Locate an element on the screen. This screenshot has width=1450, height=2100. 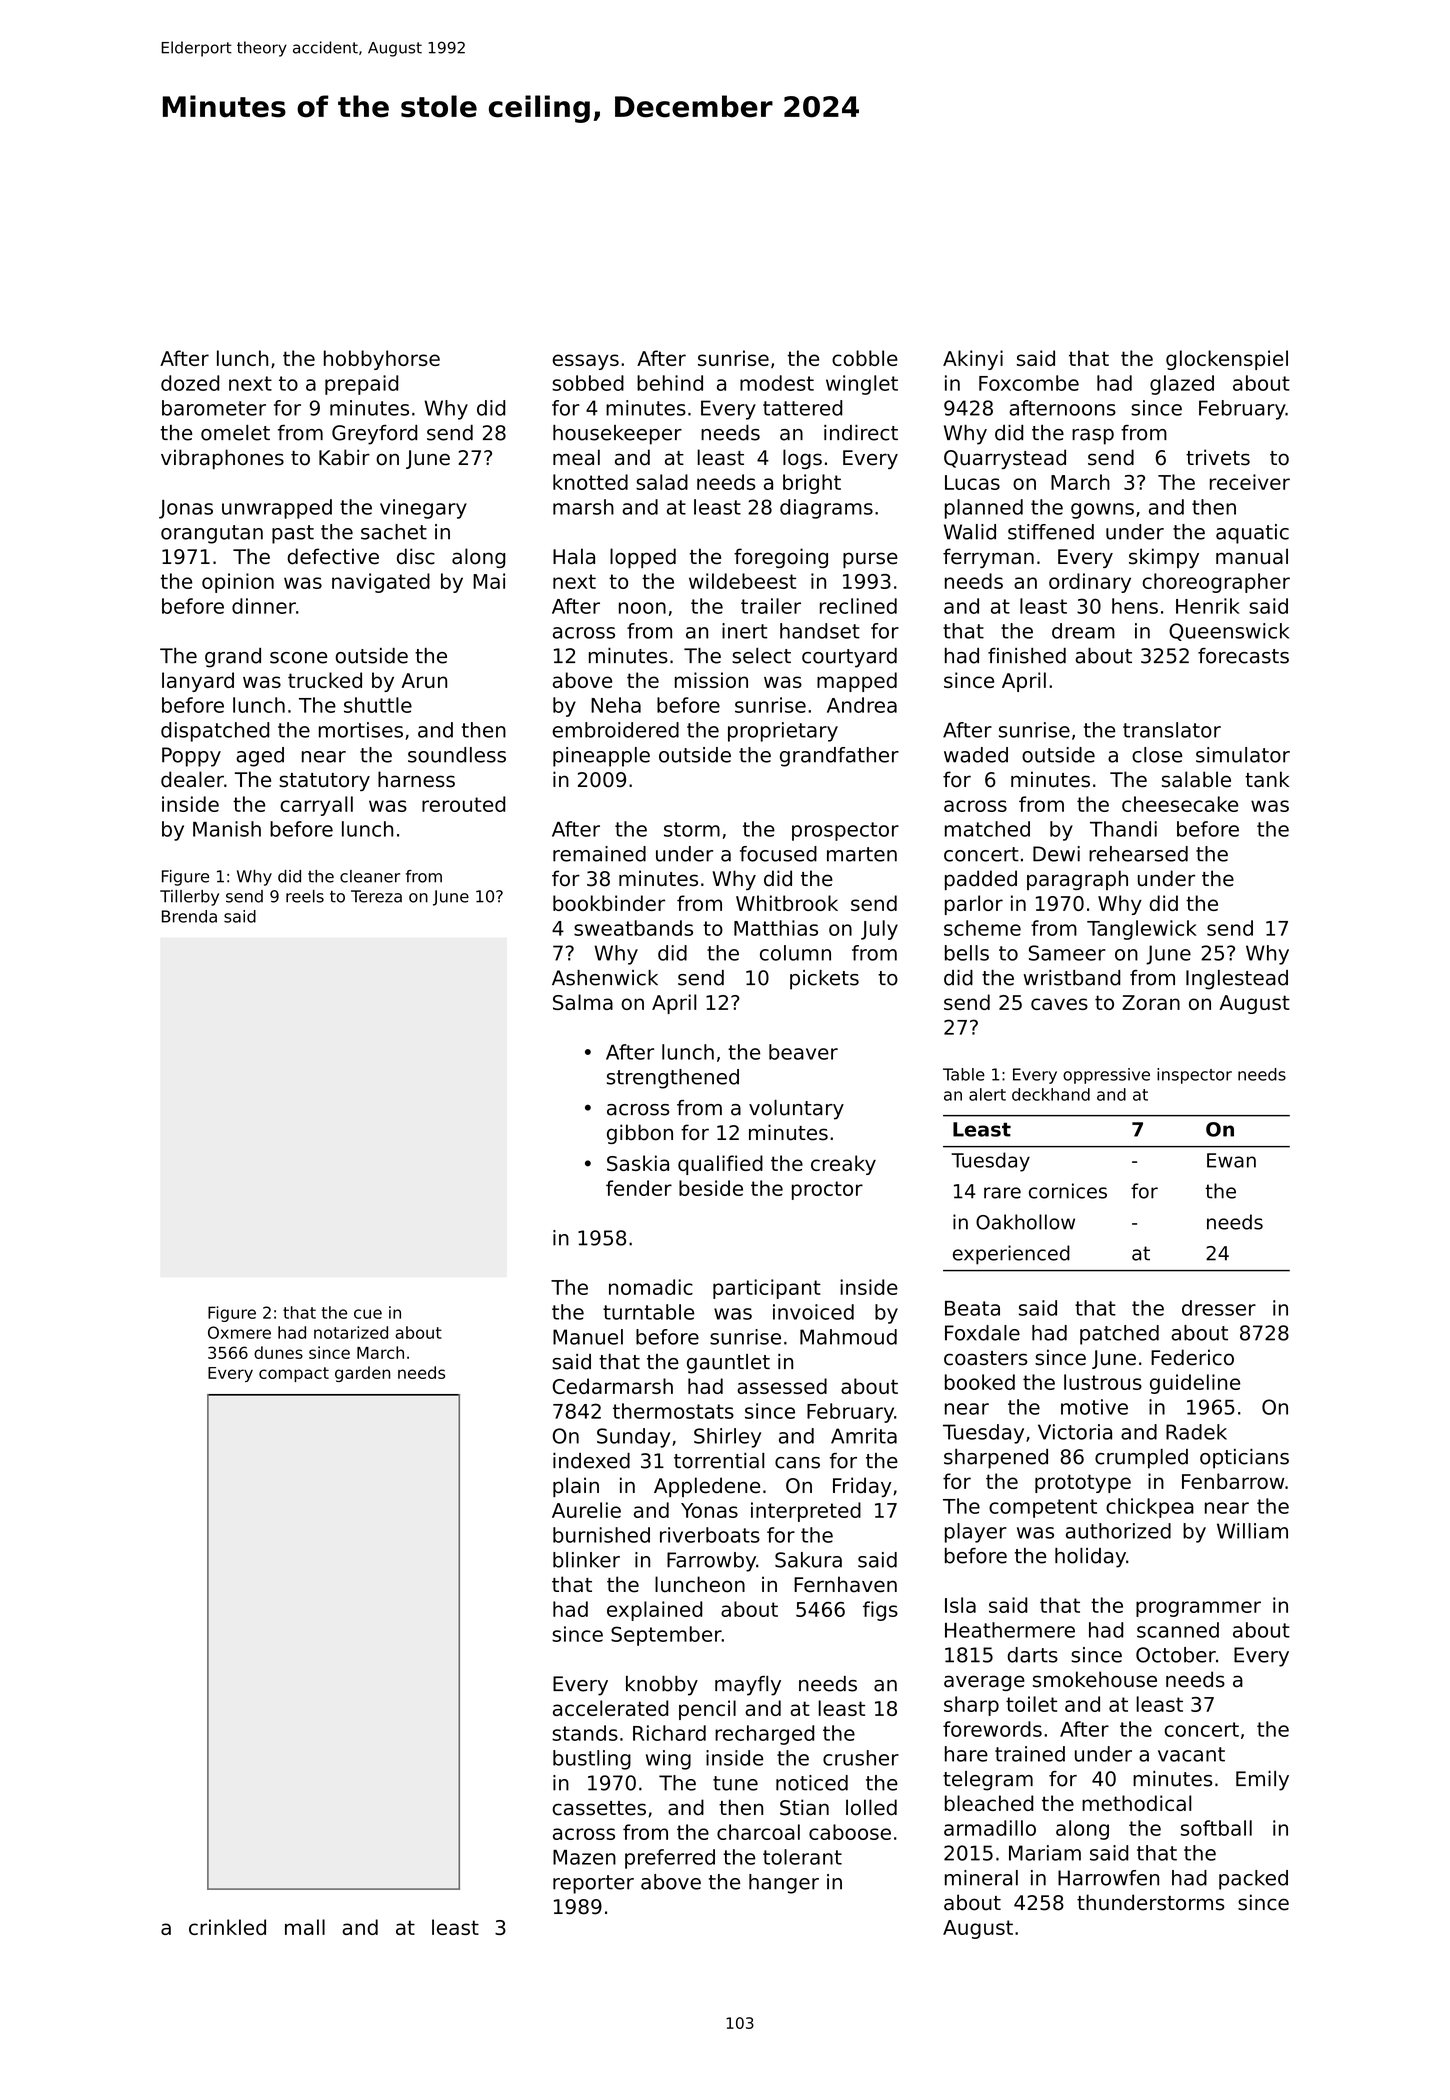
Andrea is located at coordinates (862, 705).
